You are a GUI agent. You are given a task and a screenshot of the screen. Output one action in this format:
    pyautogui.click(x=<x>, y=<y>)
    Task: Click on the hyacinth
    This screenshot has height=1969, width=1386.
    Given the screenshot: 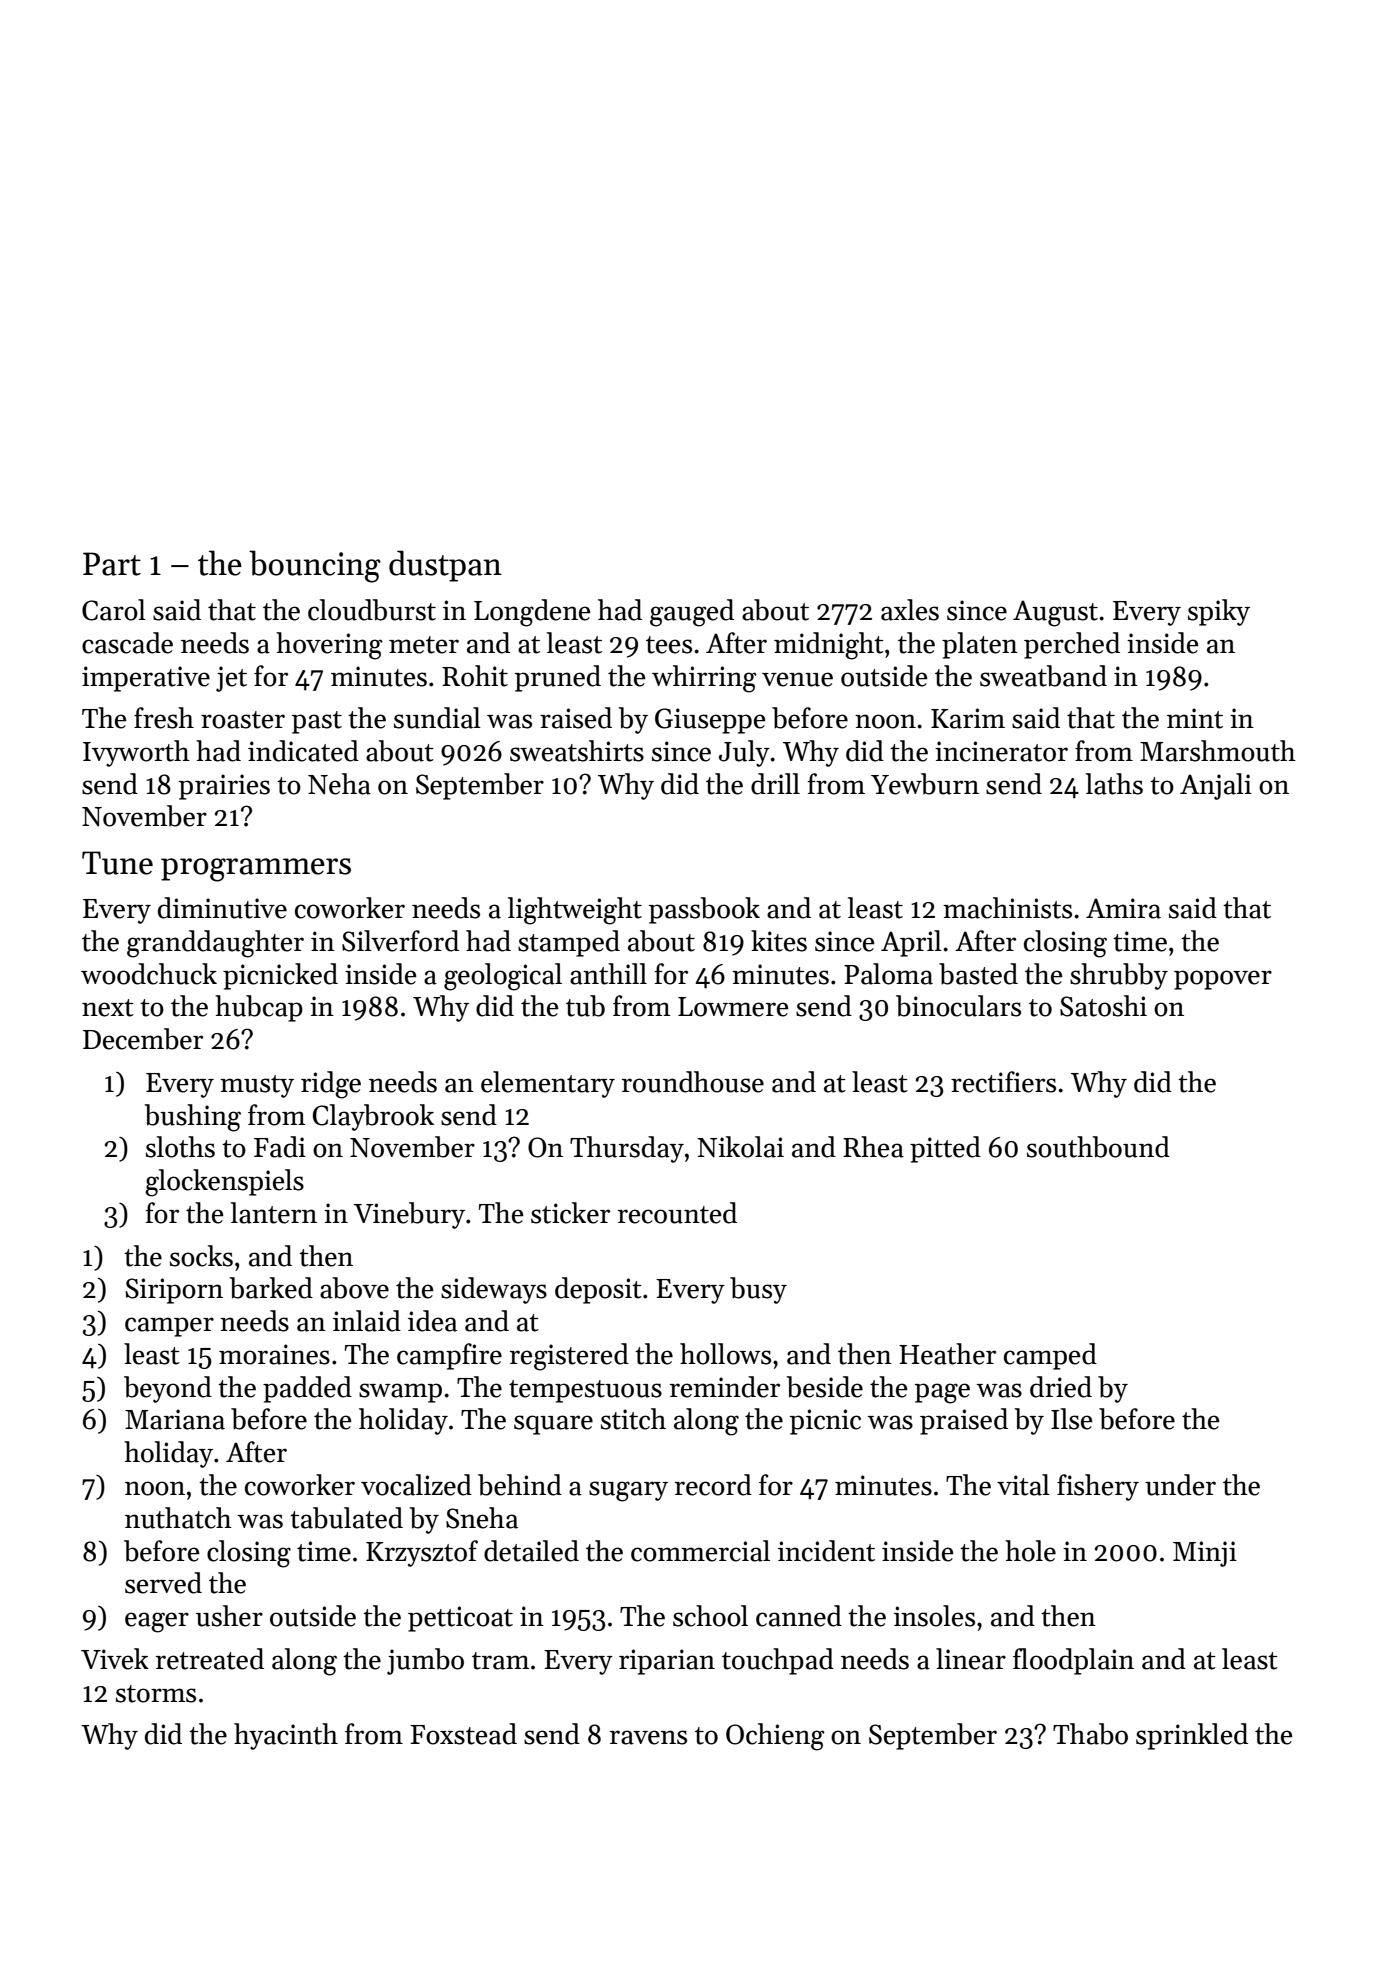 What is the action you would take?
    pyautogui.click(x=286, y=1736)
